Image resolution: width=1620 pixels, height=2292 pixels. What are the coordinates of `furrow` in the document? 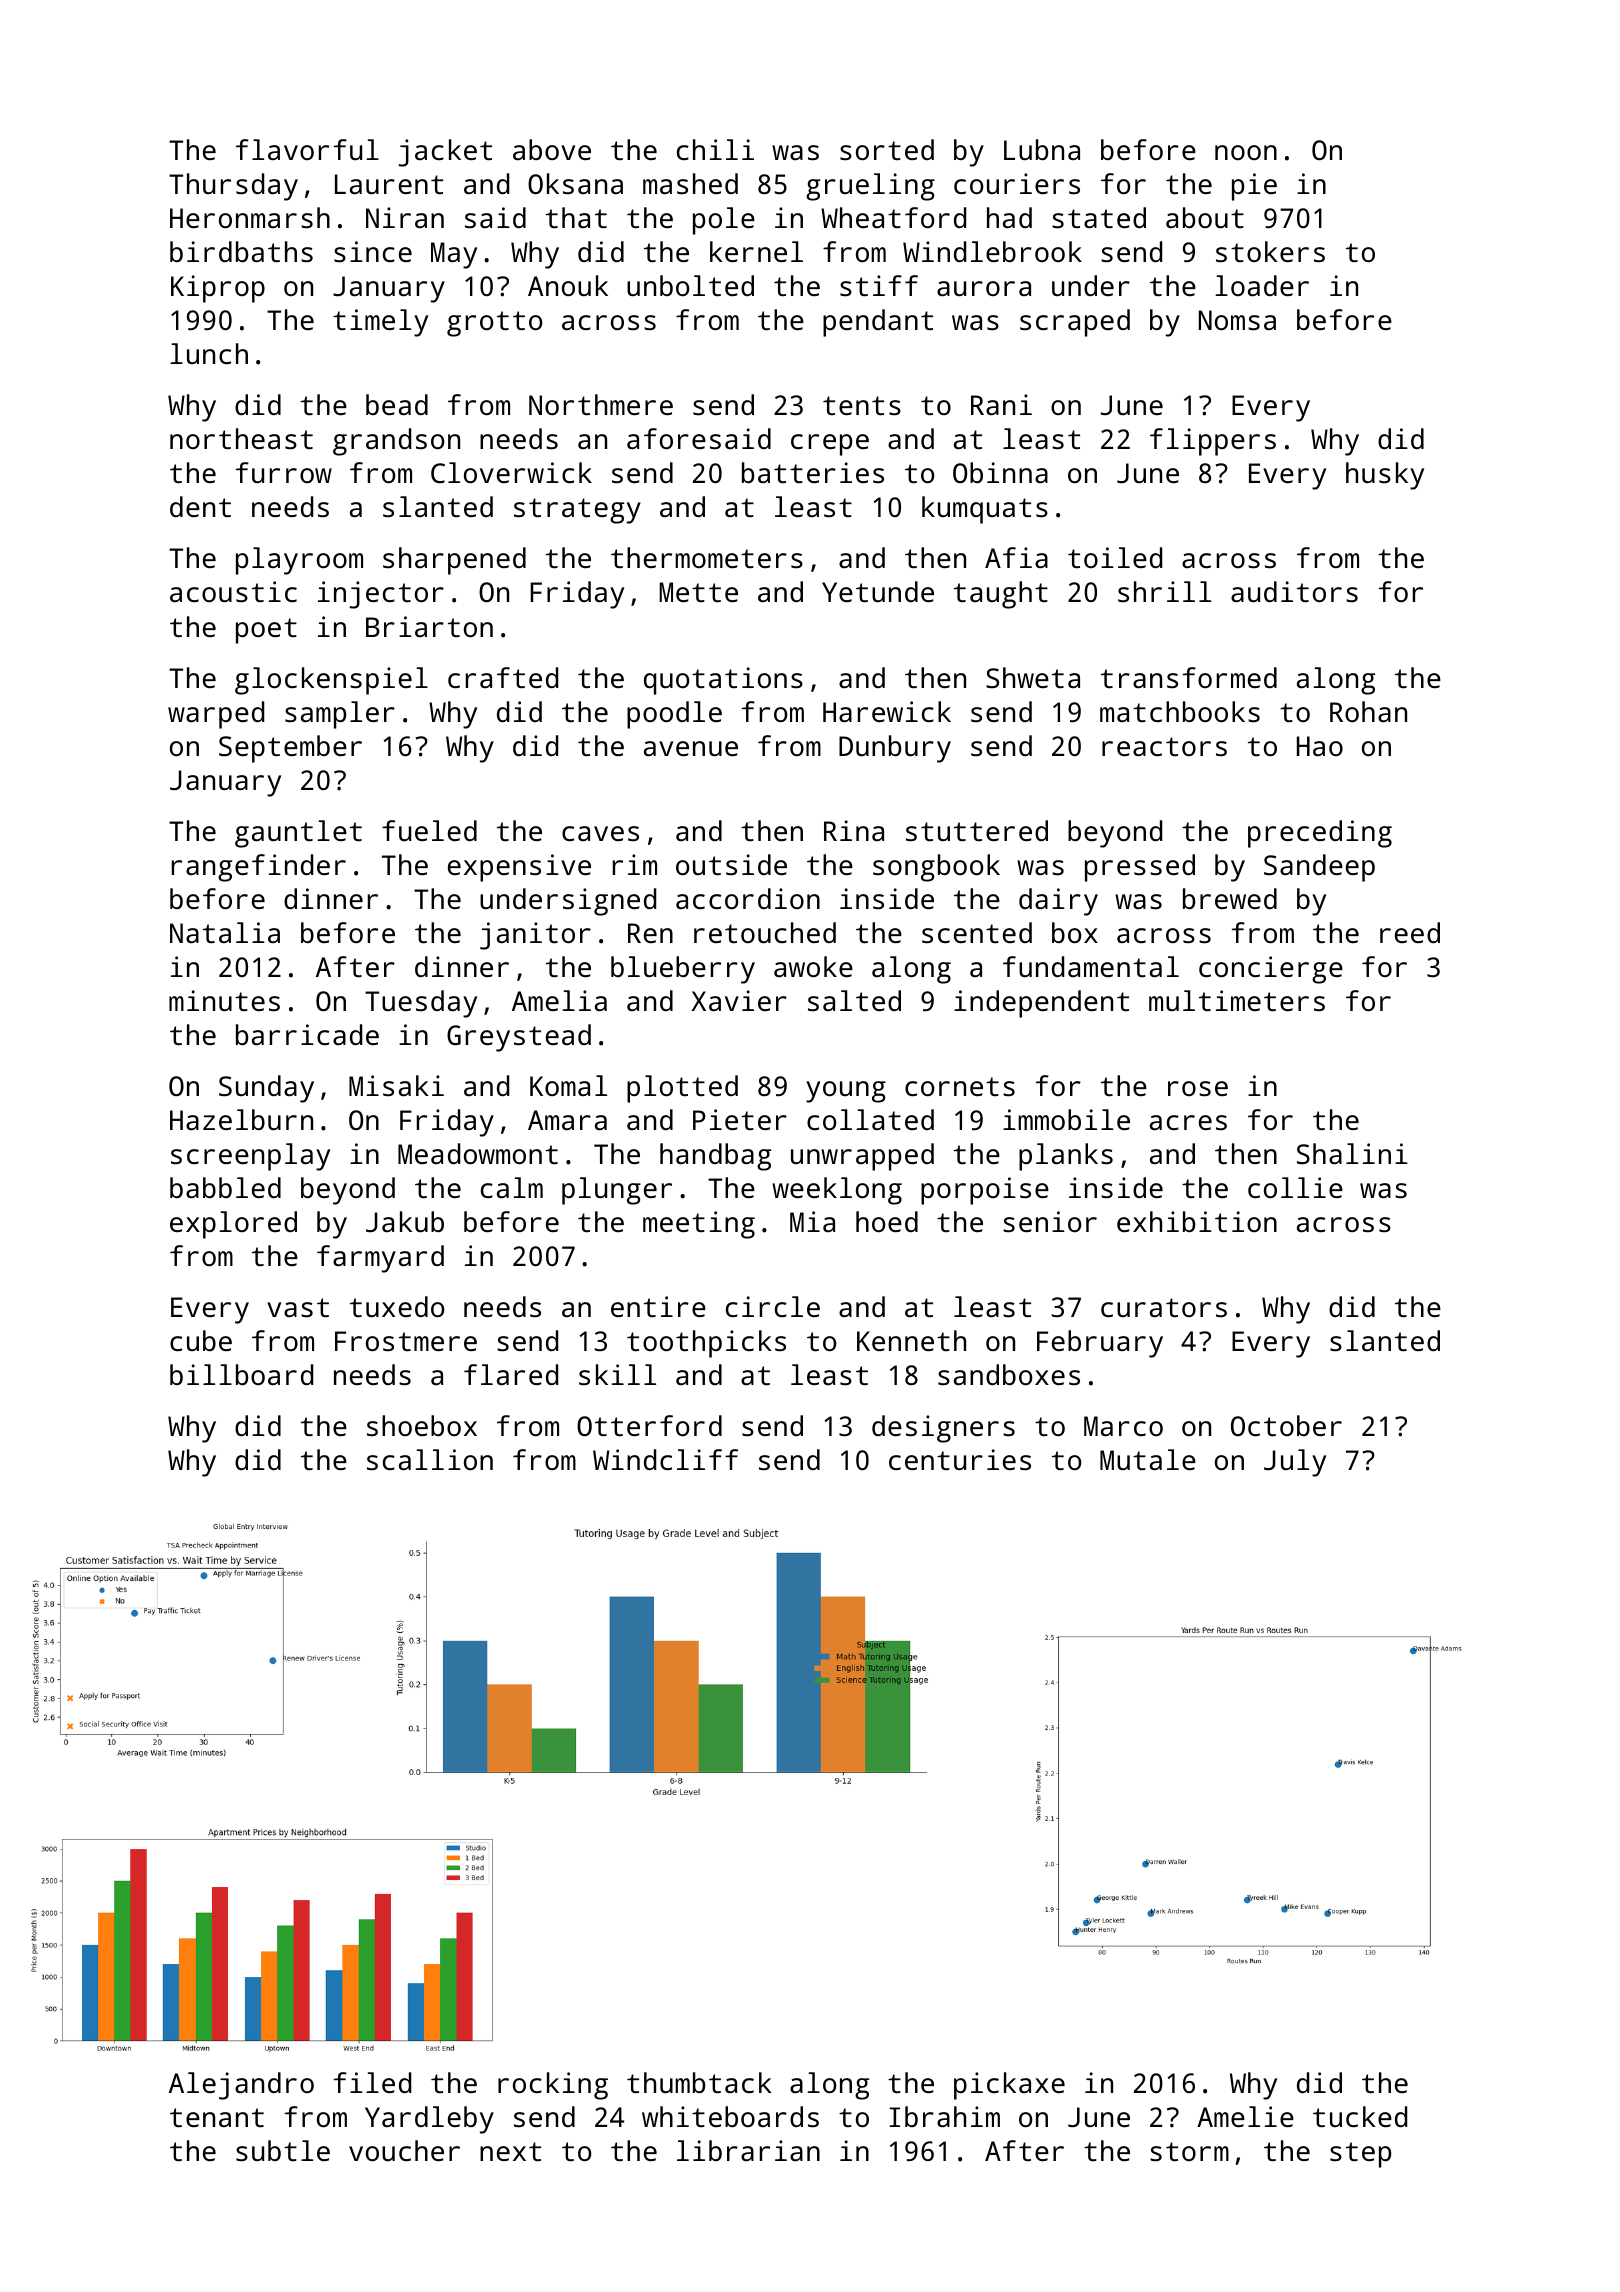 It's located at (284, 472).
